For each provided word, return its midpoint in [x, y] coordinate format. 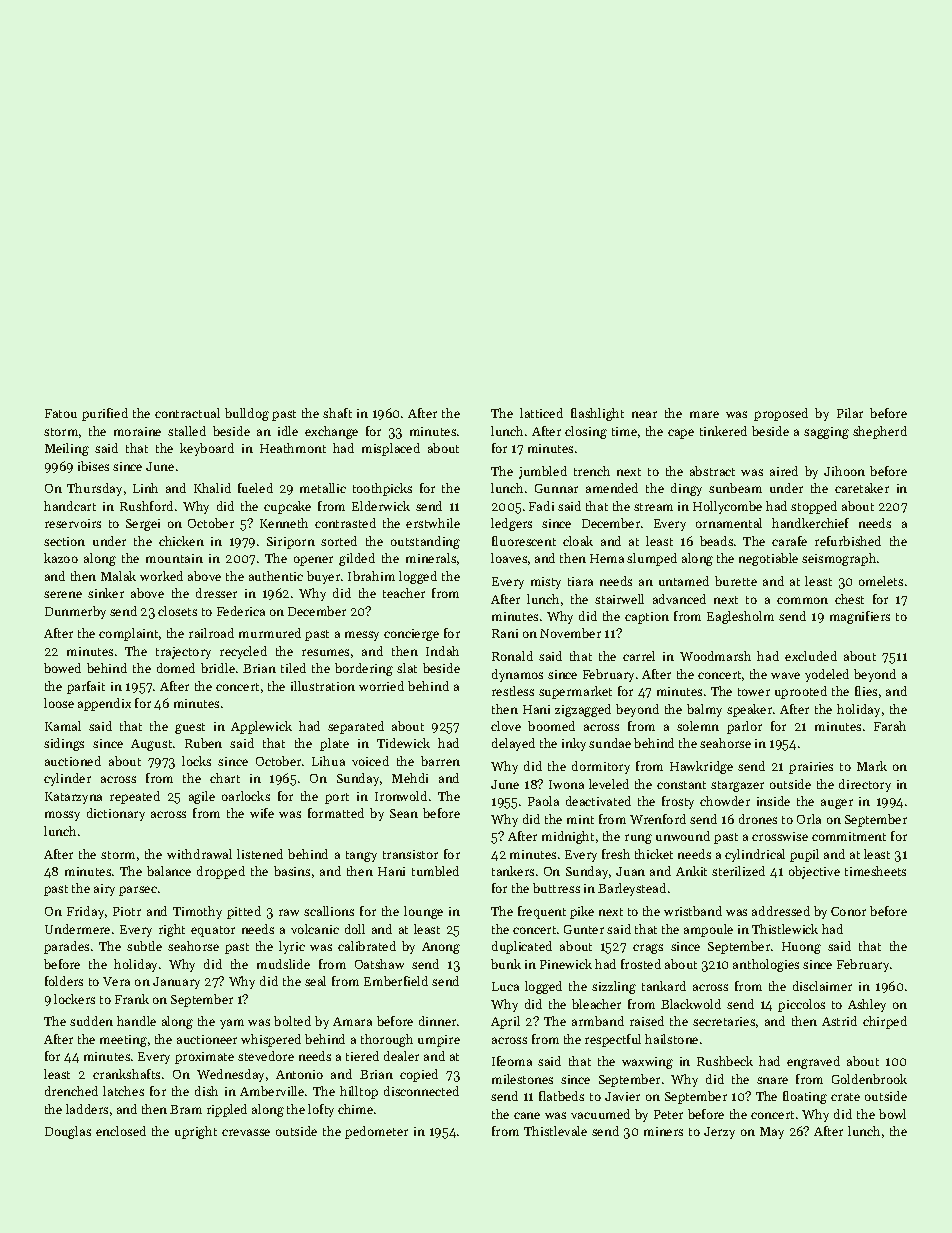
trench [592, 471]
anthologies [766, 965]
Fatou [61, 413]
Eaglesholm [740, 617]
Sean [404, 813]
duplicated [522, 947]
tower [754, 692]
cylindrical [755, 855]
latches [123, 1091]
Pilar [850, 413]
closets [177, 611]
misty [546, 583]
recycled [243, 652]
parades [66, 947]
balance [169, 871]
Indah [442, 651]
